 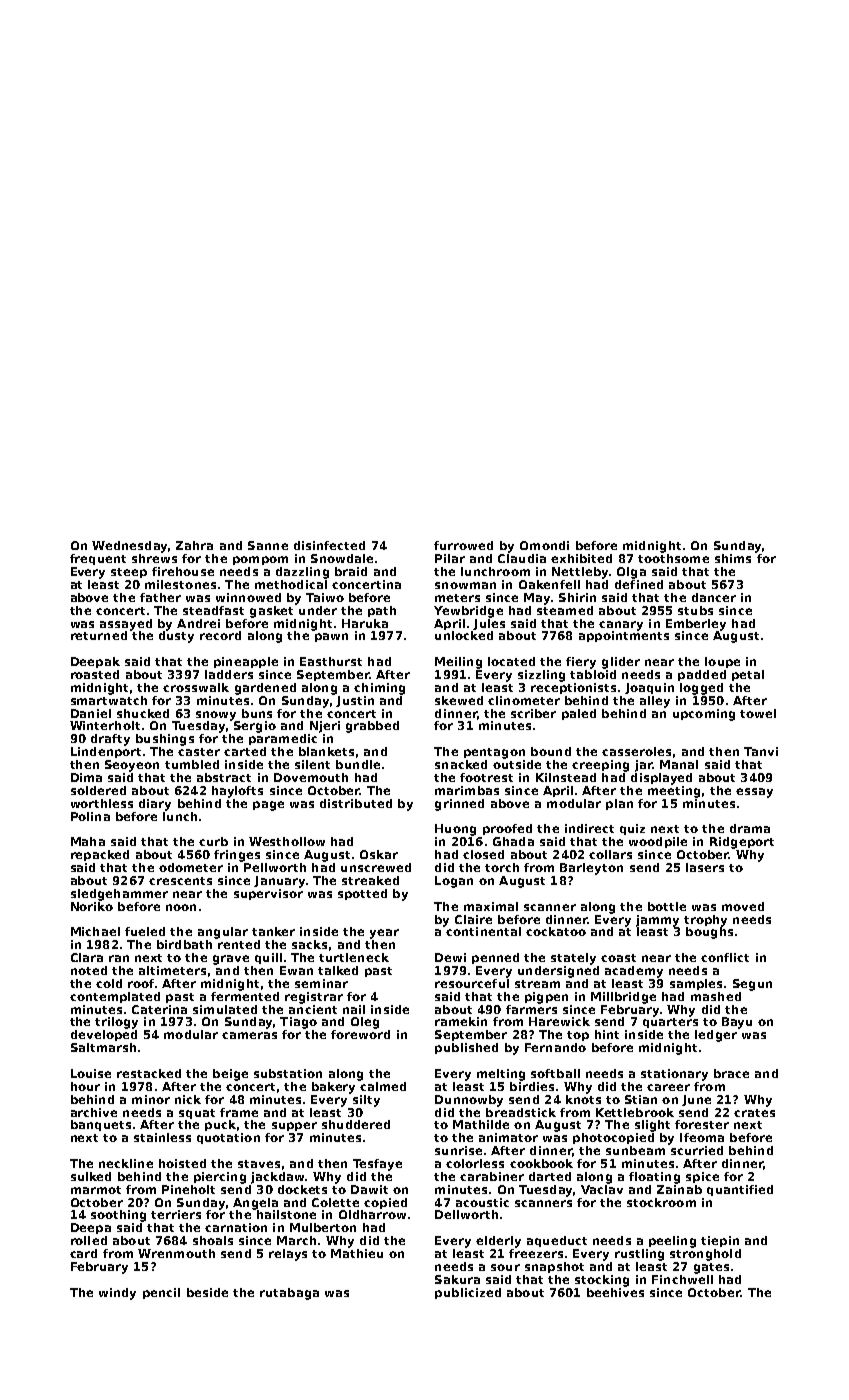 What do you see at coordinates (237, 792) in the document?
I see `haylofts` at bounding box center [237, 792].
